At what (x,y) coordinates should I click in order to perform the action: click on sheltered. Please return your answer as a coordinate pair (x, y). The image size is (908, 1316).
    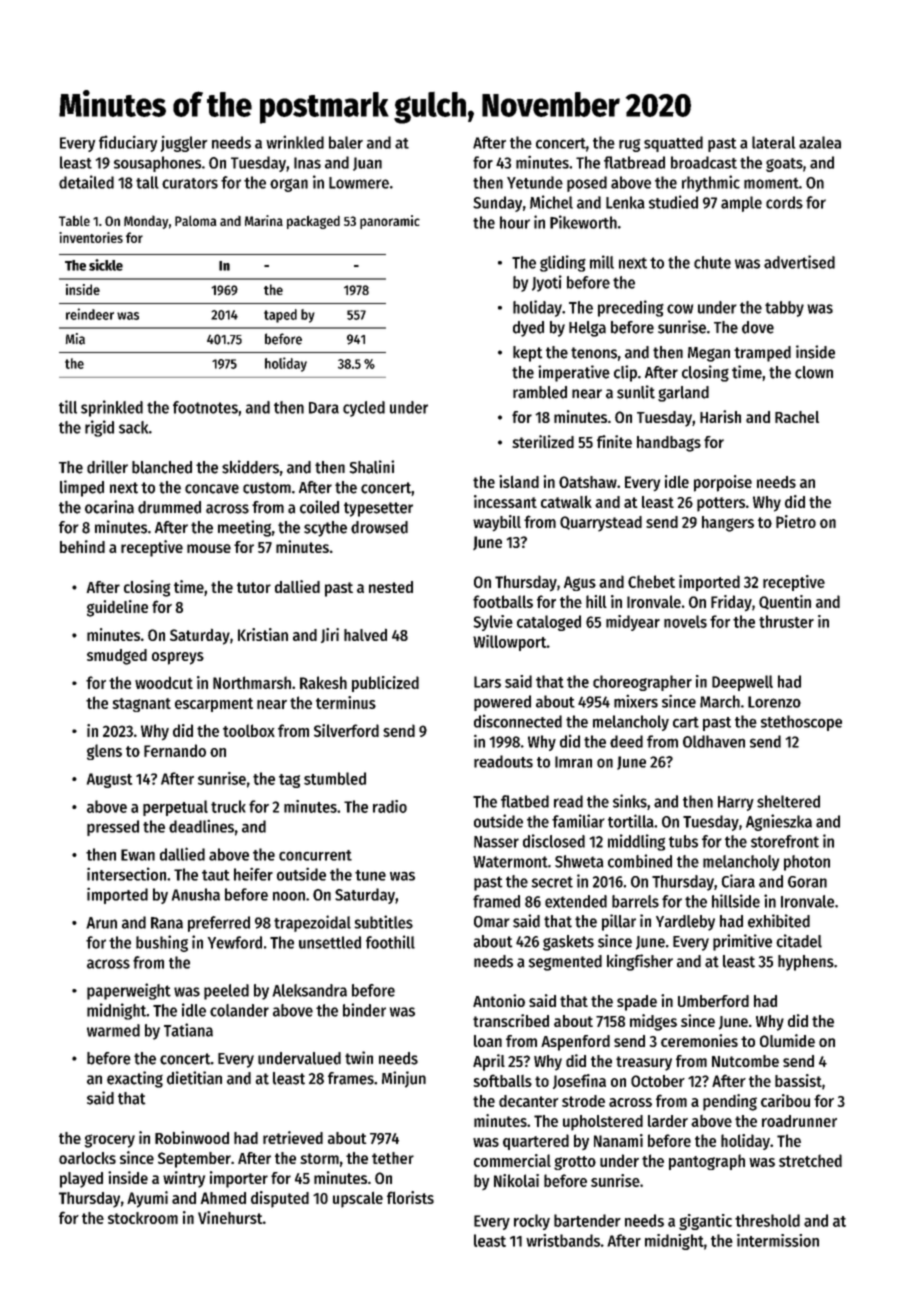
    Looking at the image, I should click on (788, 801).
